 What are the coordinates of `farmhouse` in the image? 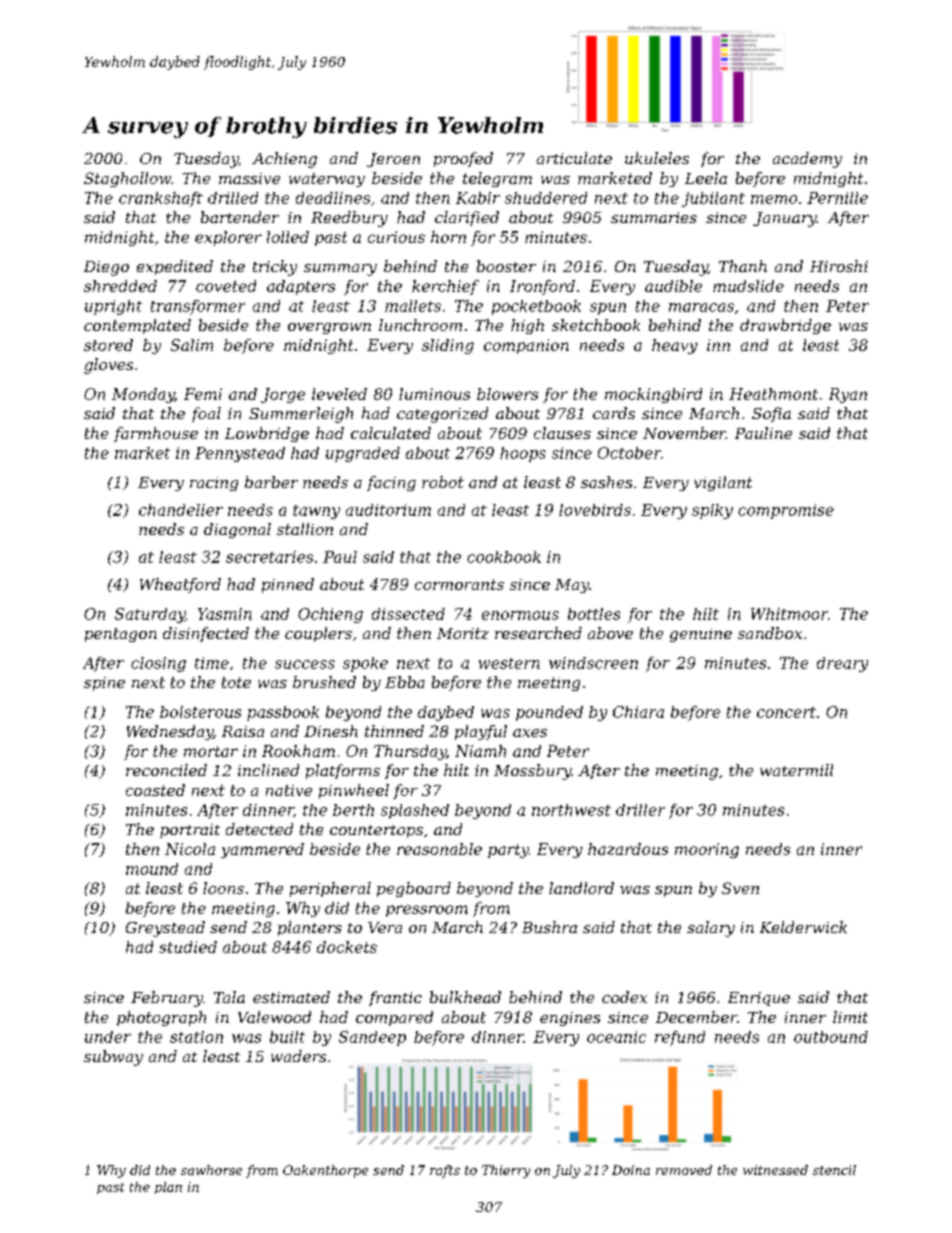 It's located at (156, 434).
